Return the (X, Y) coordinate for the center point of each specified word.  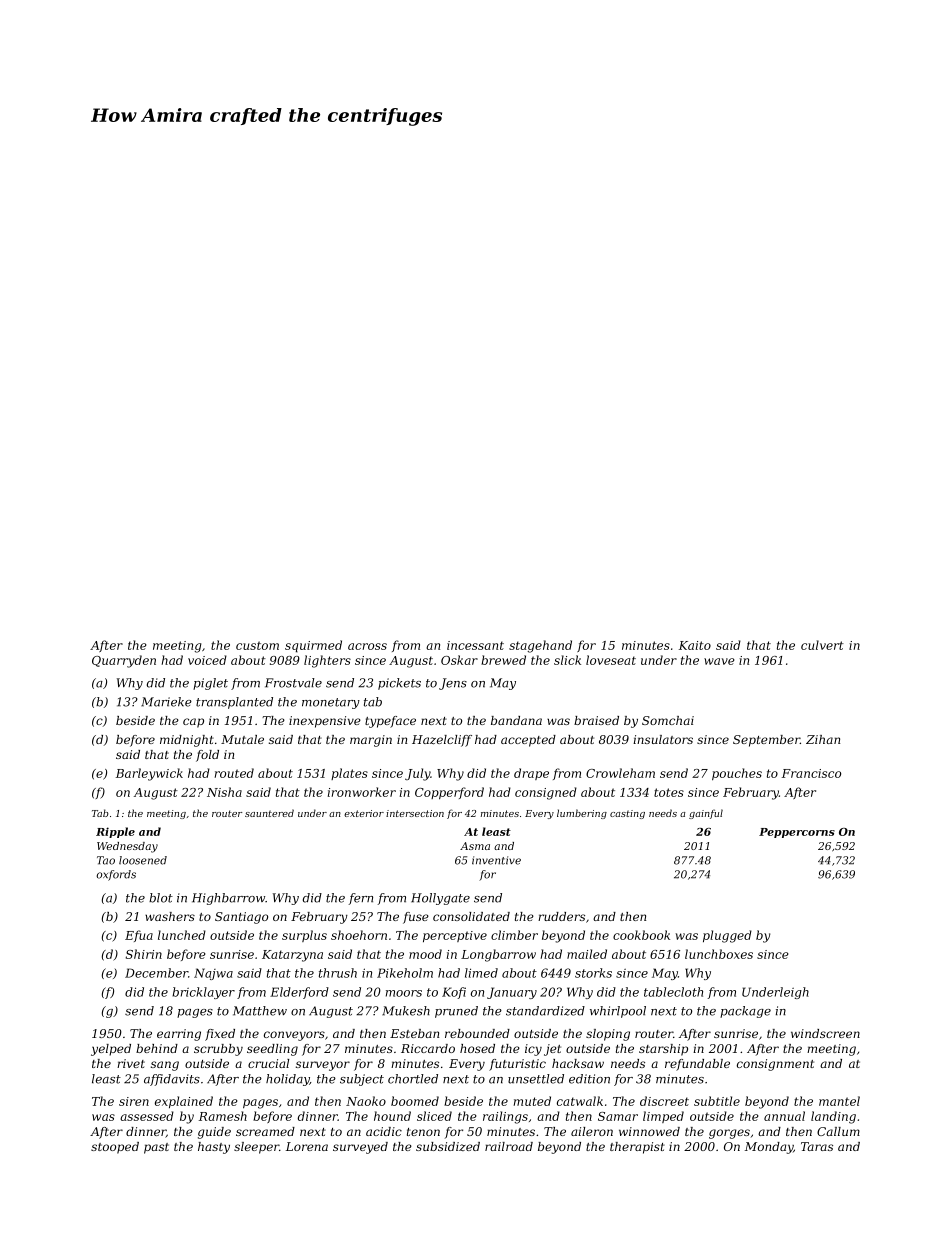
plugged (727, 936)
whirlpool (618, 1012)
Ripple (115, 832)
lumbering (582, 814)
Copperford (449, 793)
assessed (147, 1116)
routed (234, 773)
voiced (207, 660)
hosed (477, 1048)
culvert (822, 645)
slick (567, 660)
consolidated (471, 916)
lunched (182, 935)
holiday (288, 1080)
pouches (737, 774)
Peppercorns (797, 833)
